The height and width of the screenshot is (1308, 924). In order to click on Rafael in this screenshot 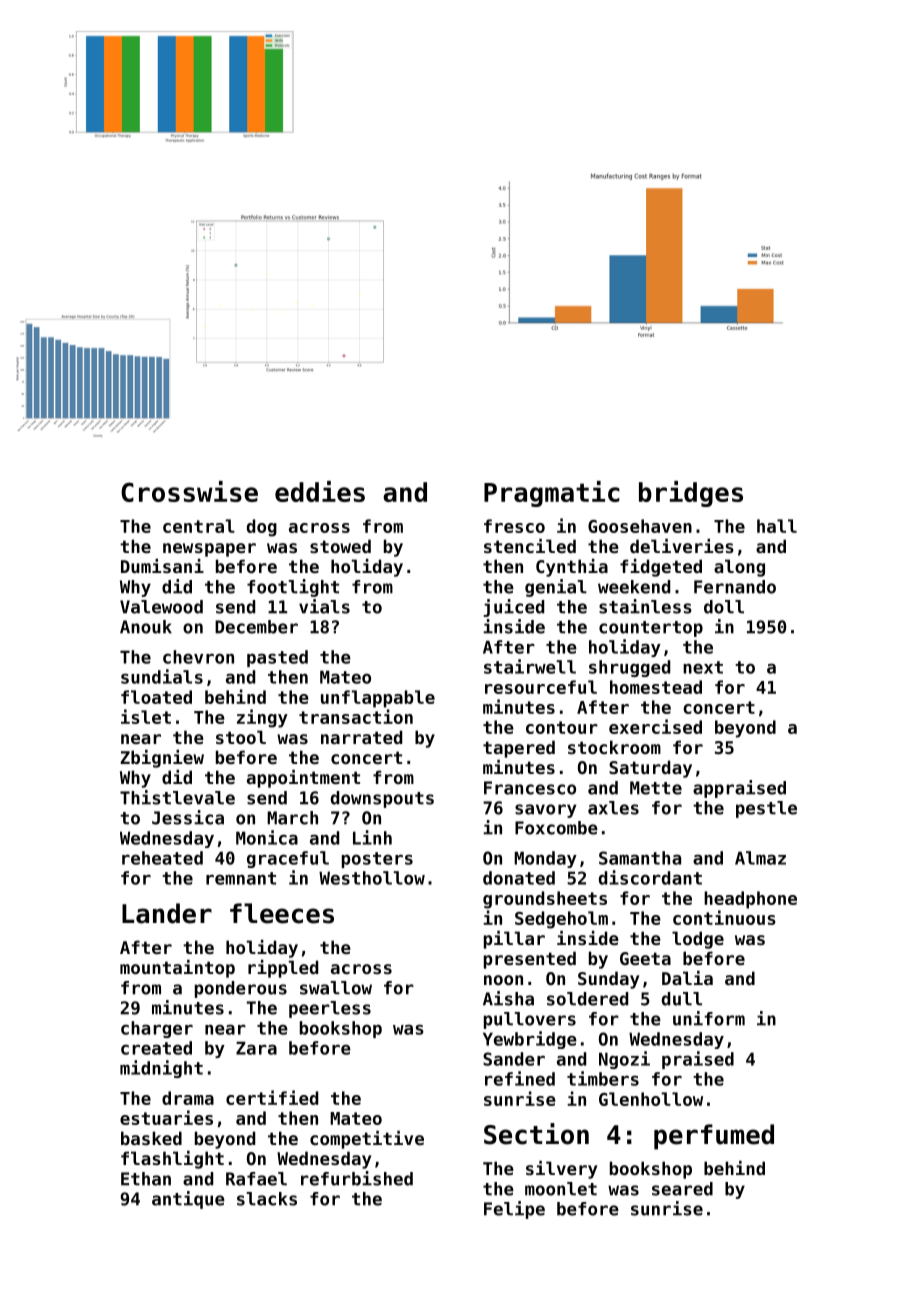, I will do `click(256, 1179)`.
